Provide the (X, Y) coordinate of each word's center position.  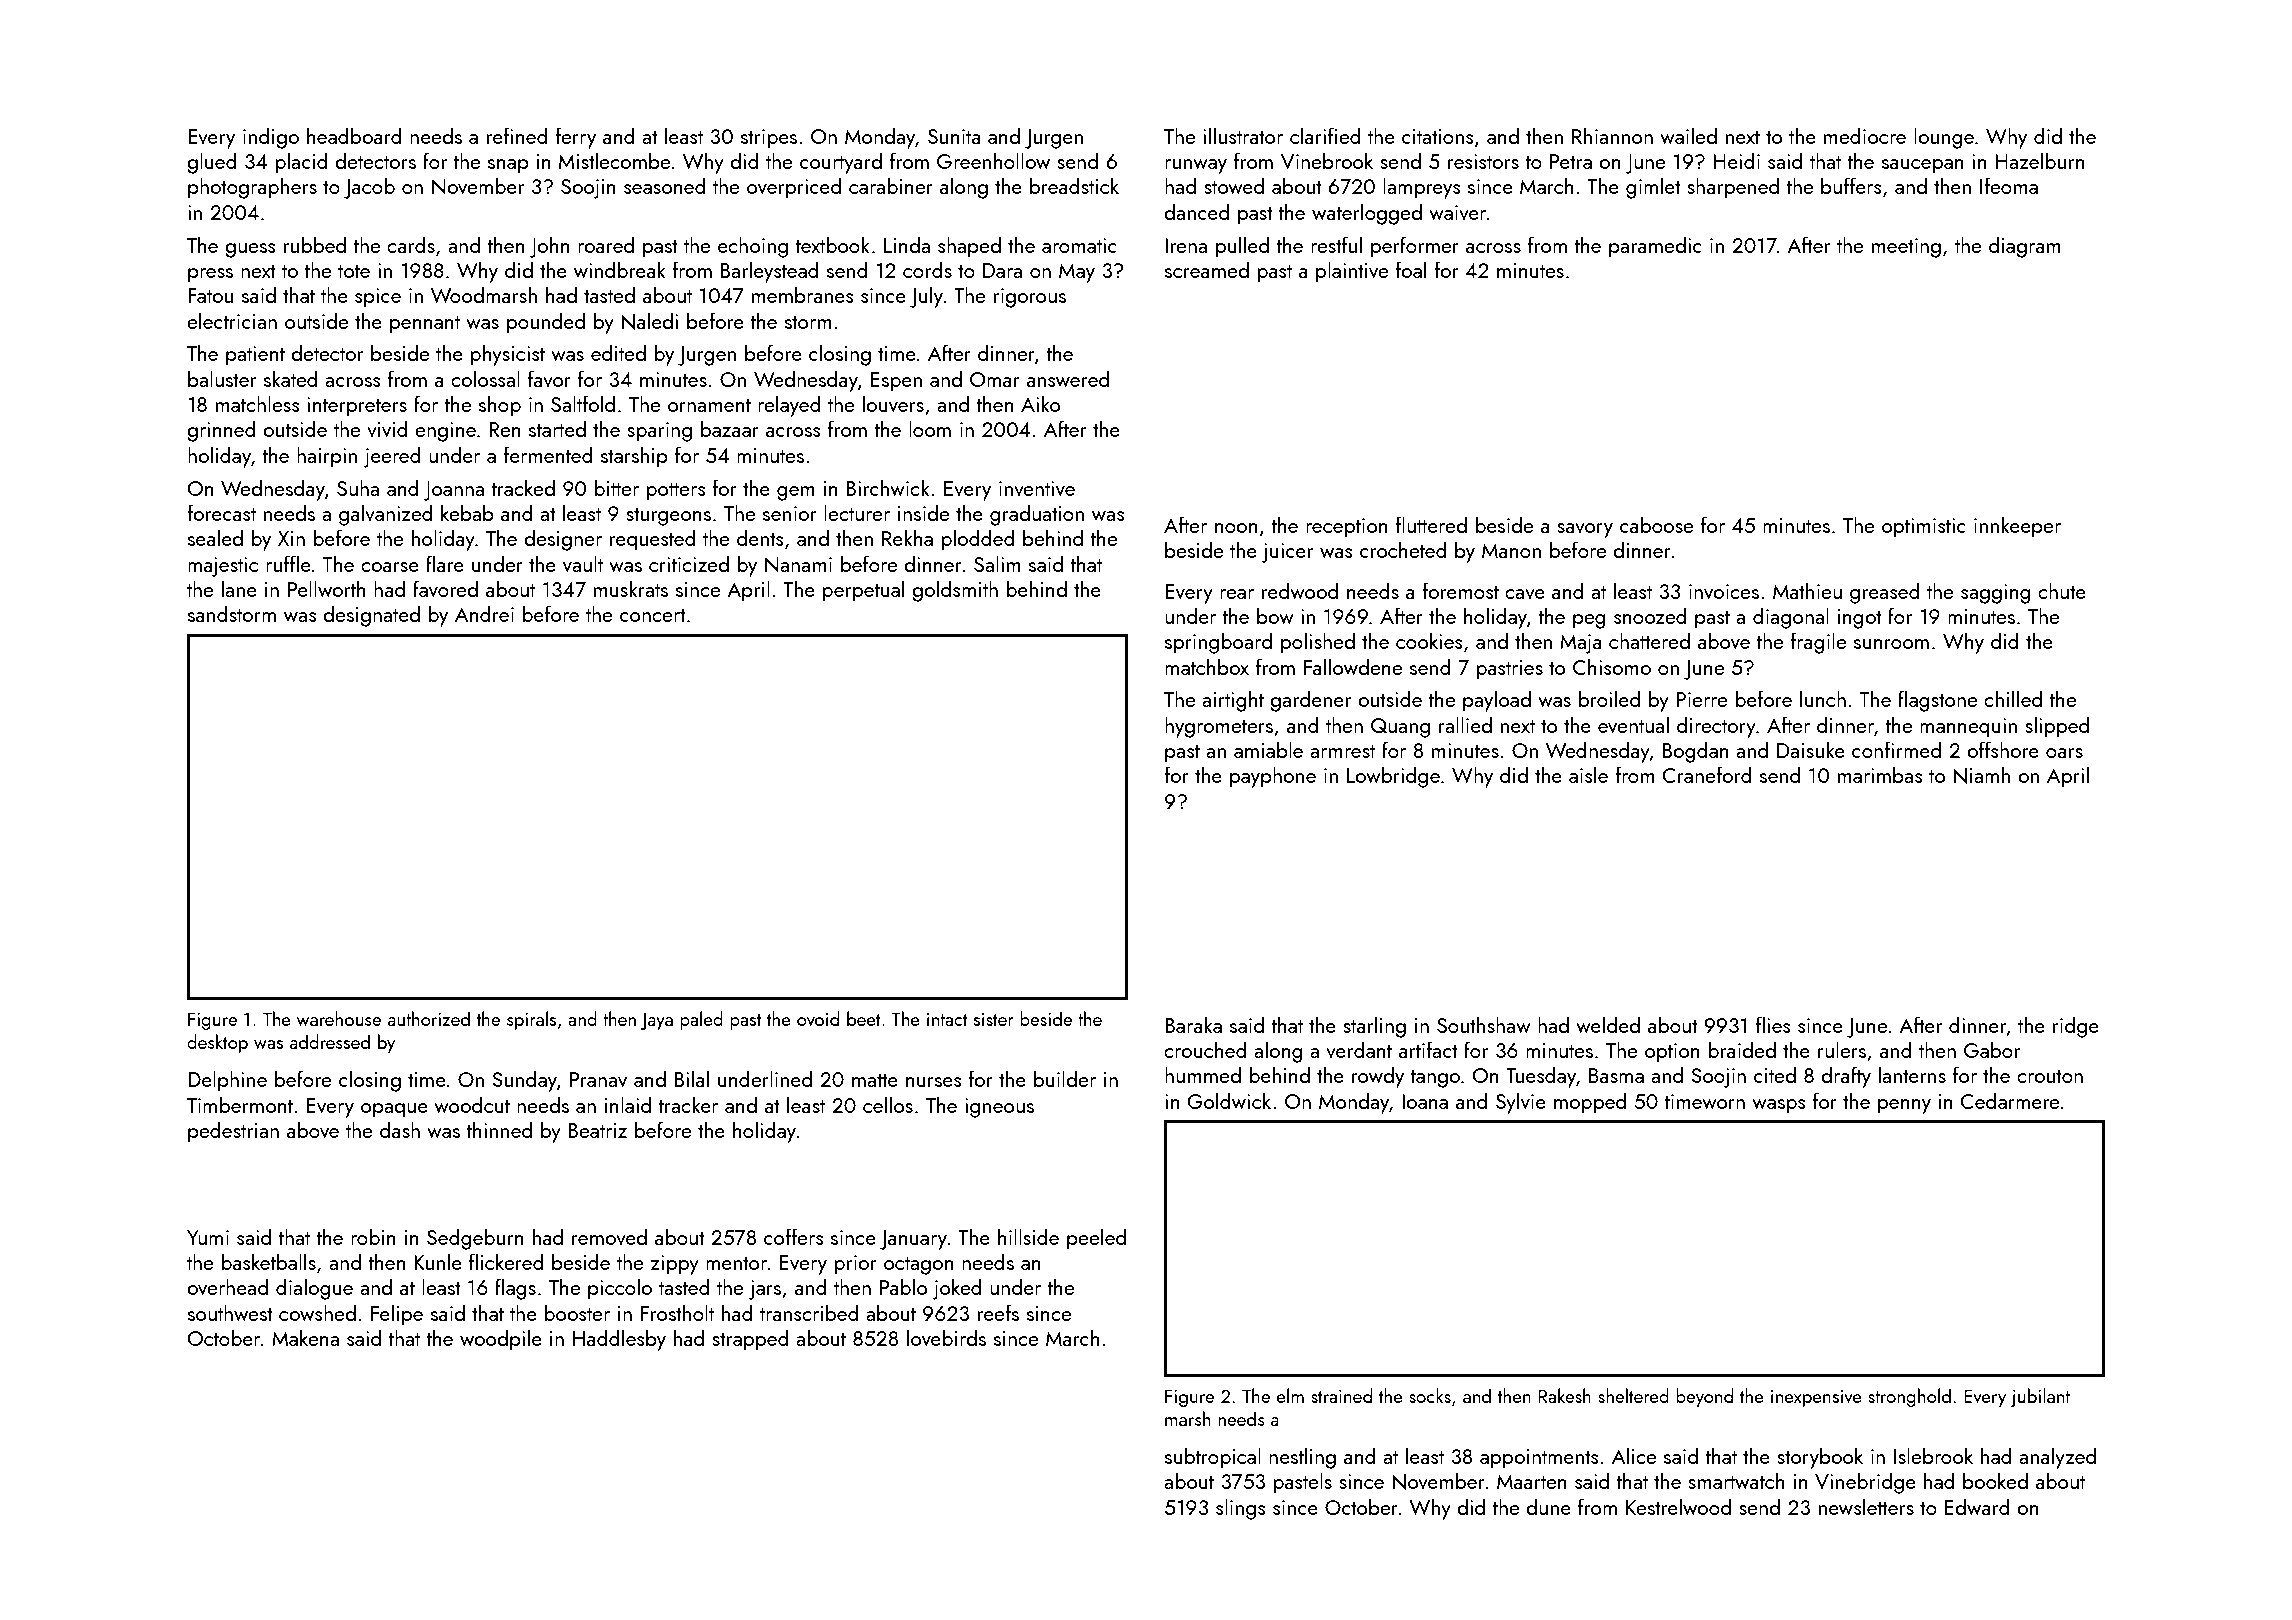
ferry (576, 138)
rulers (1842, 1049)
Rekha (907, 537)
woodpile (501, 1340)
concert (653, 615)
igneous (999, 1108)
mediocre (1865, 135)
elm (1290, 1395)
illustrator (1243, 135)
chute (2062, 590)
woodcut (472, 1104)
